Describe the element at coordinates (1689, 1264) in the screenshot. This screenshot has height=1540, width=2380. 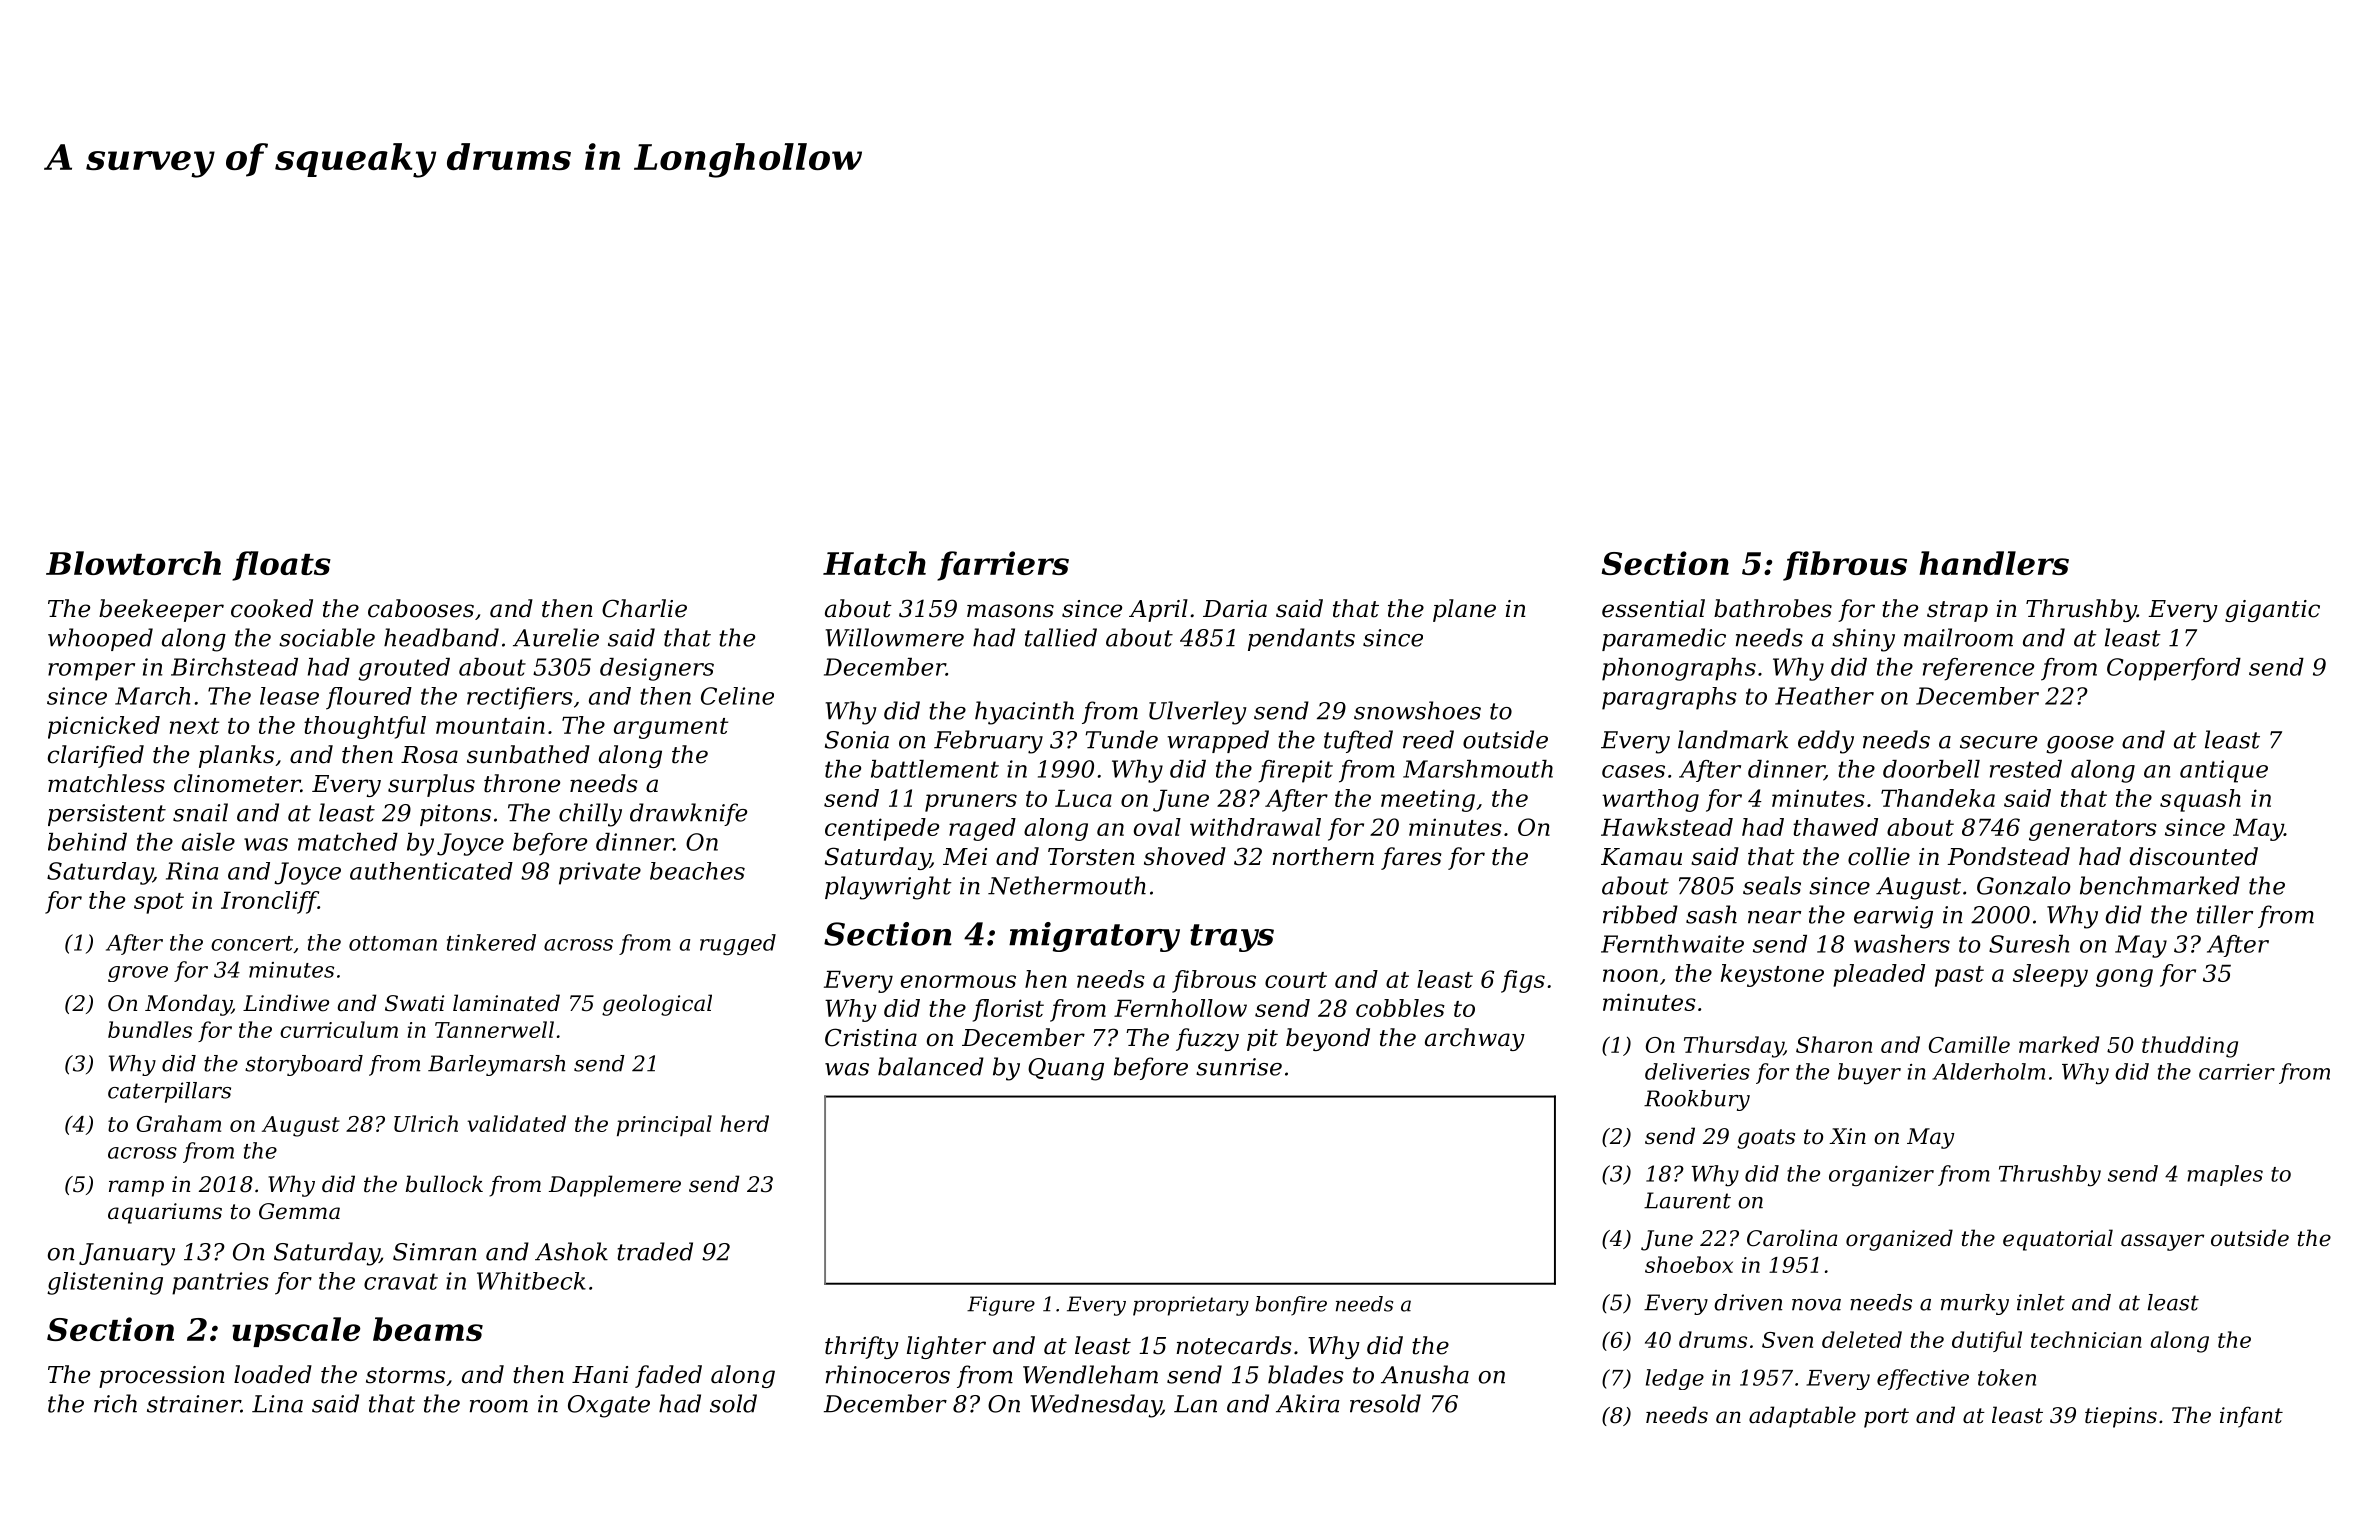
I see `shoebox` at that location.
